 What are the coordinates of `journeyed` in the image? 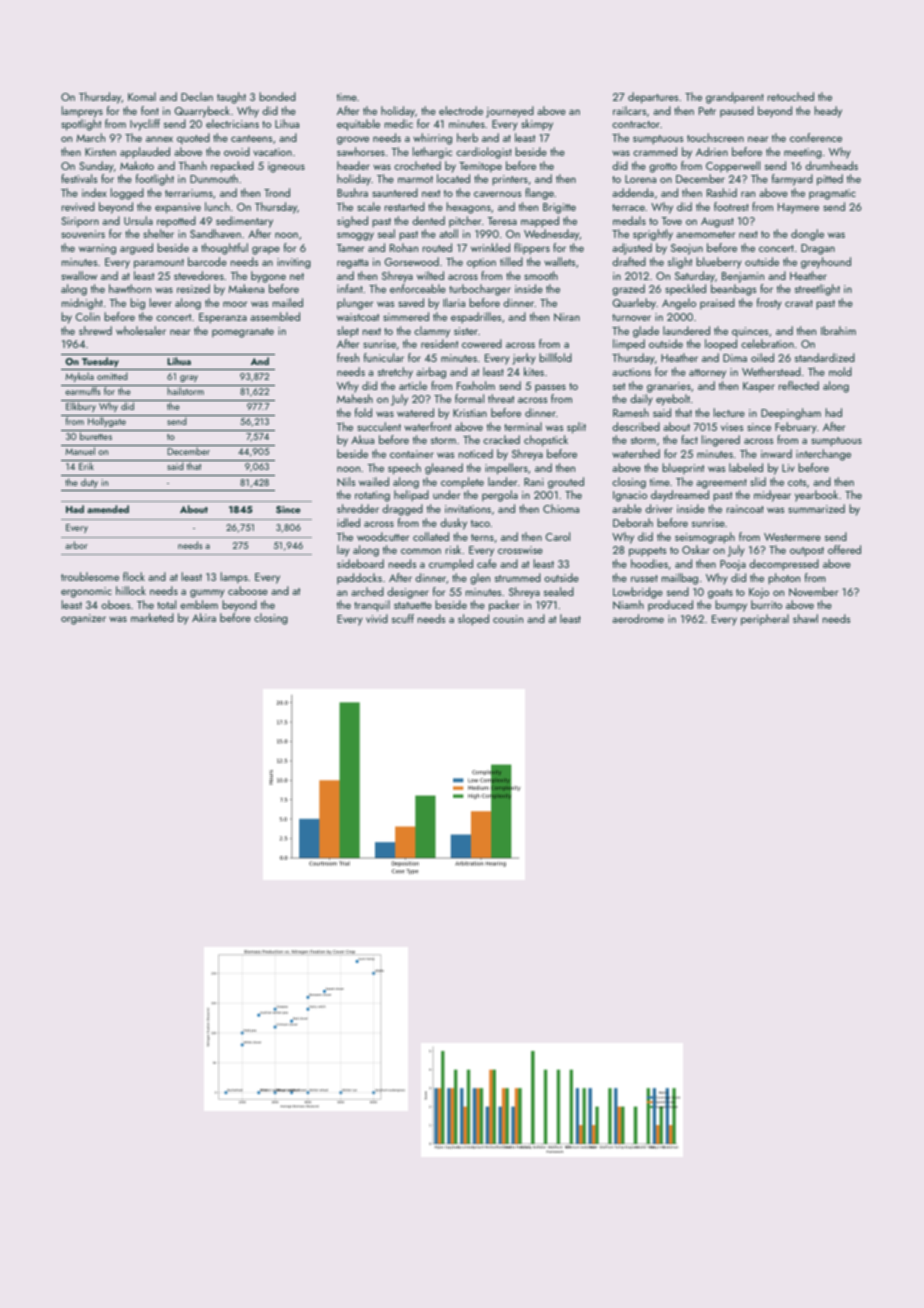 It's located at (510, 112).
